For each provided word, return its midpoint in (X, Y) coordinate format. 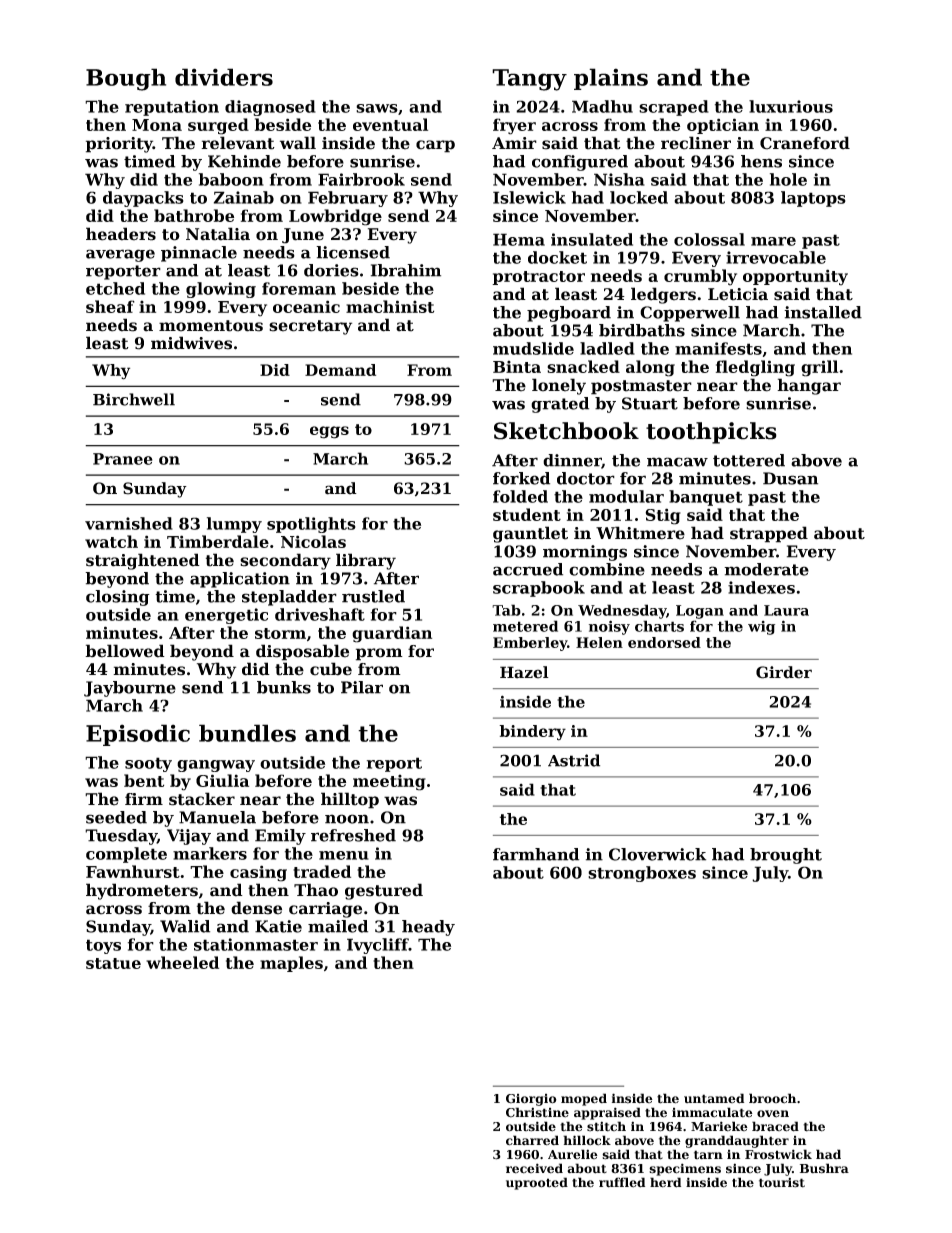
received (534, 1168)
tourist (782, 1182)
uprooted (537, 1183)
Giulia (222, 780)
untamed (714, 1098)
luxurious (791, 106)
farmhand (536, 854)
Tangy (529, 80)
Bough (126, 79)
